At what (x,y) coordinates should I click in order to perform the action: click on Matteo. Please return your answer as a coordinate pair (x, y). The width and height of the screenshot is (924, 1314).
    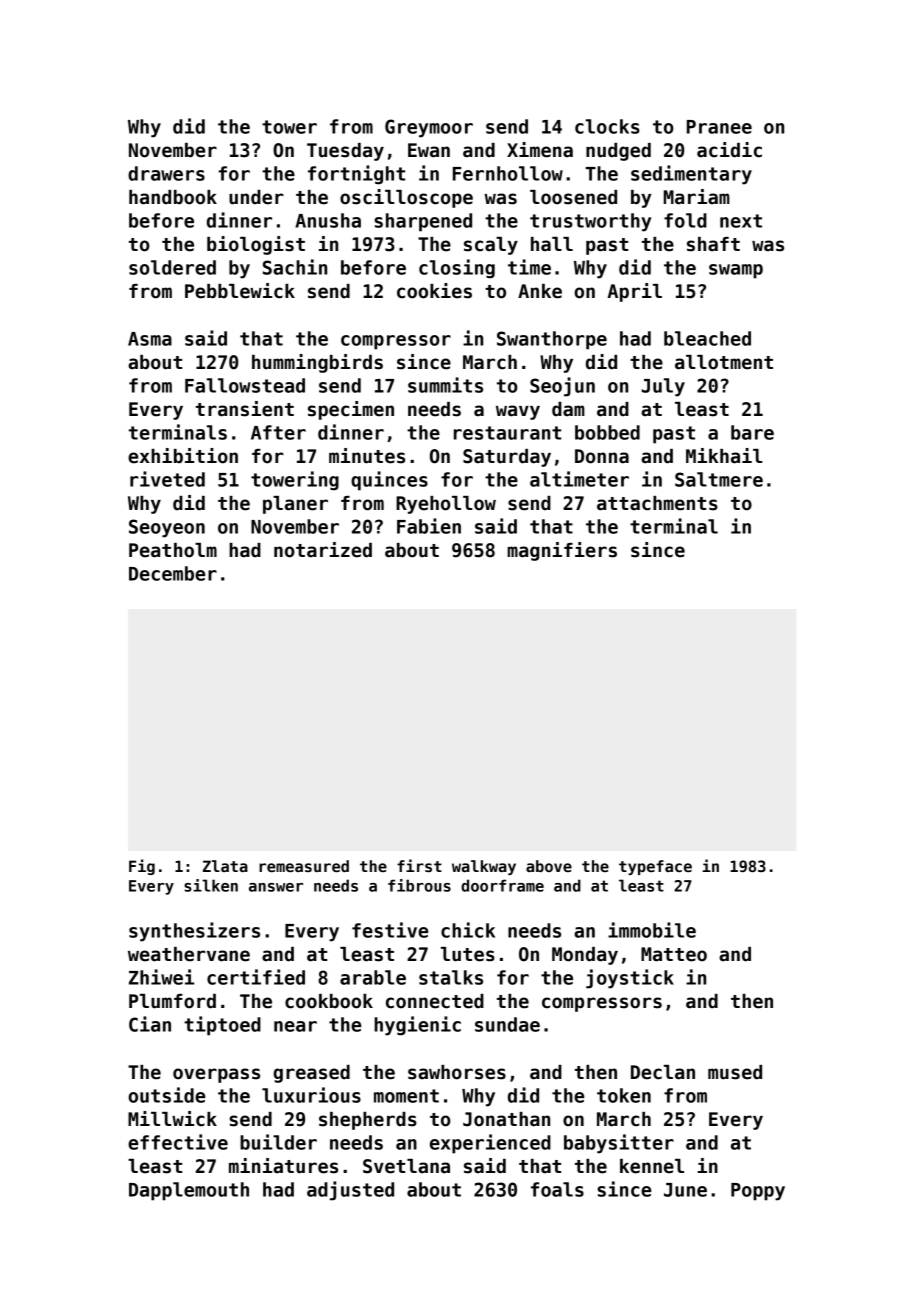
    Looking at the image, I should click on (674, 954).
